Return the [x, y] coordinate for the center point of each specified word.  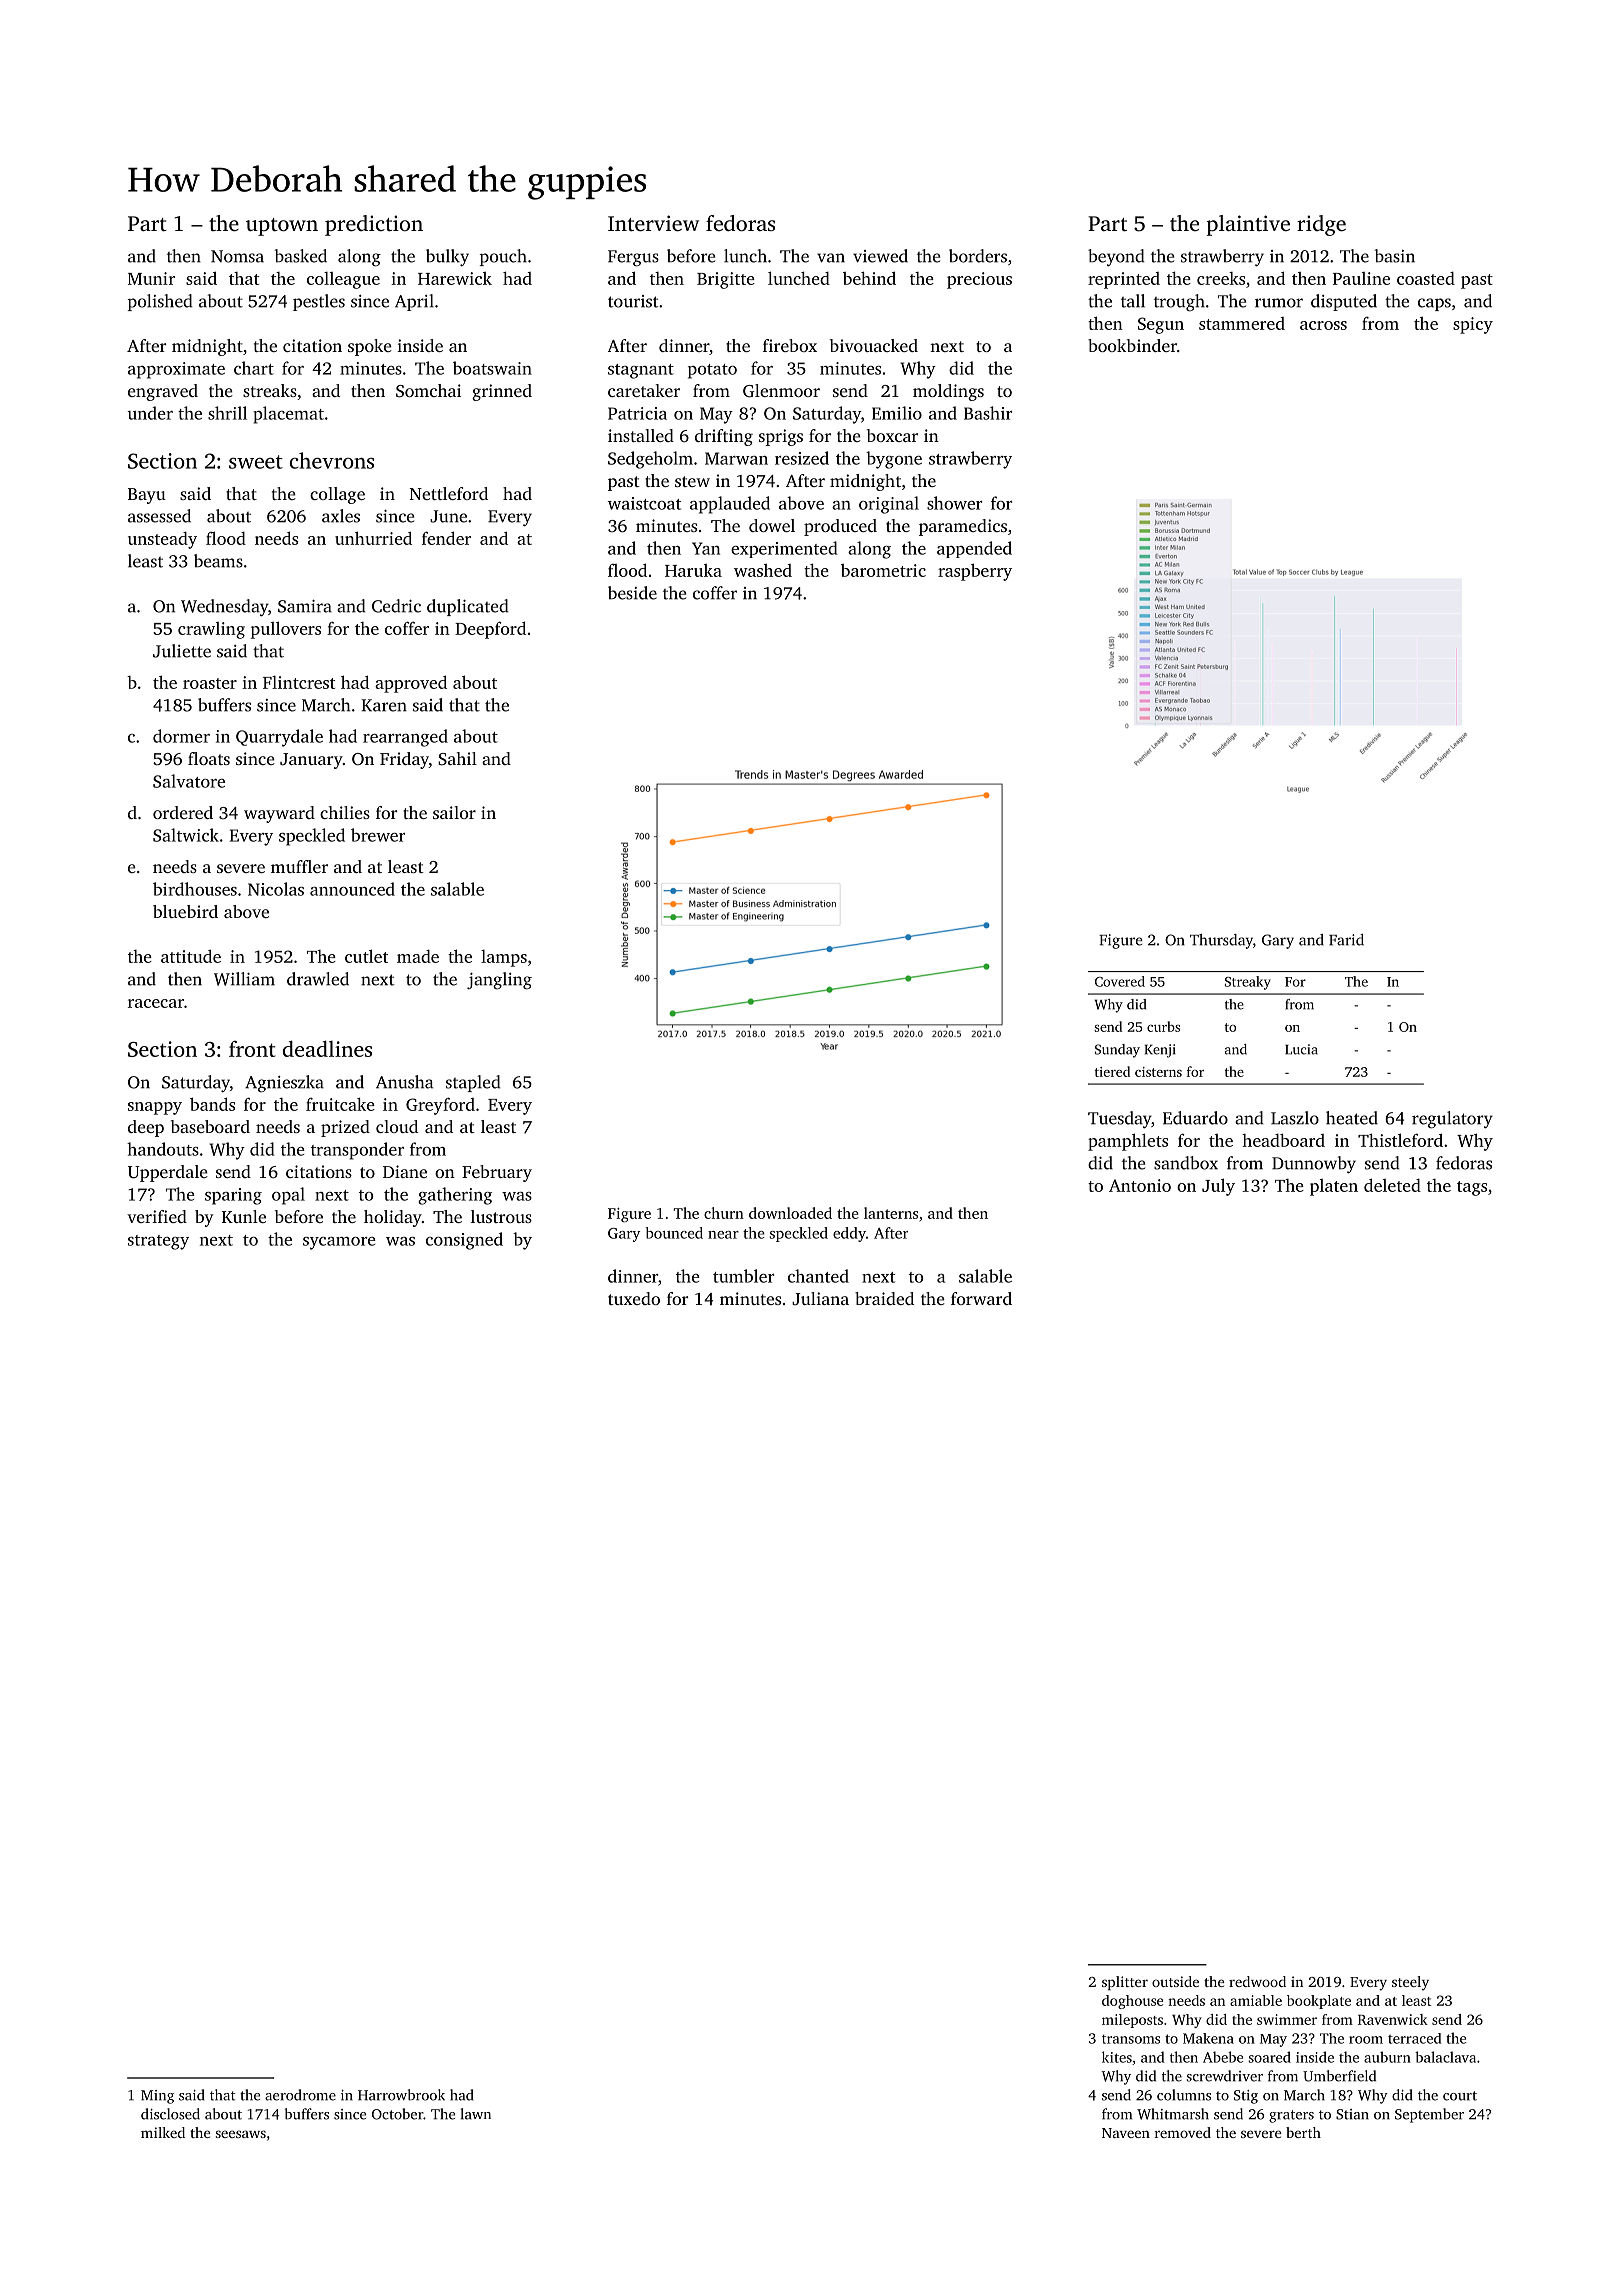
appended [974, 549]
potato [712, 371]
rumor [1279, 303]
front [252, 1049]
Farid [1346, 940]
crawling [211, 630]
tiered [1112, 1071]
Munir [151, 278]
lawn [476, 2114]
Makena [1208, 2038]
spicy [1473, 325]
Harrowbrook [401, 2095]
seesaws [241, 2134]
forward [981, 1298]
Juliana [820, 1298]
